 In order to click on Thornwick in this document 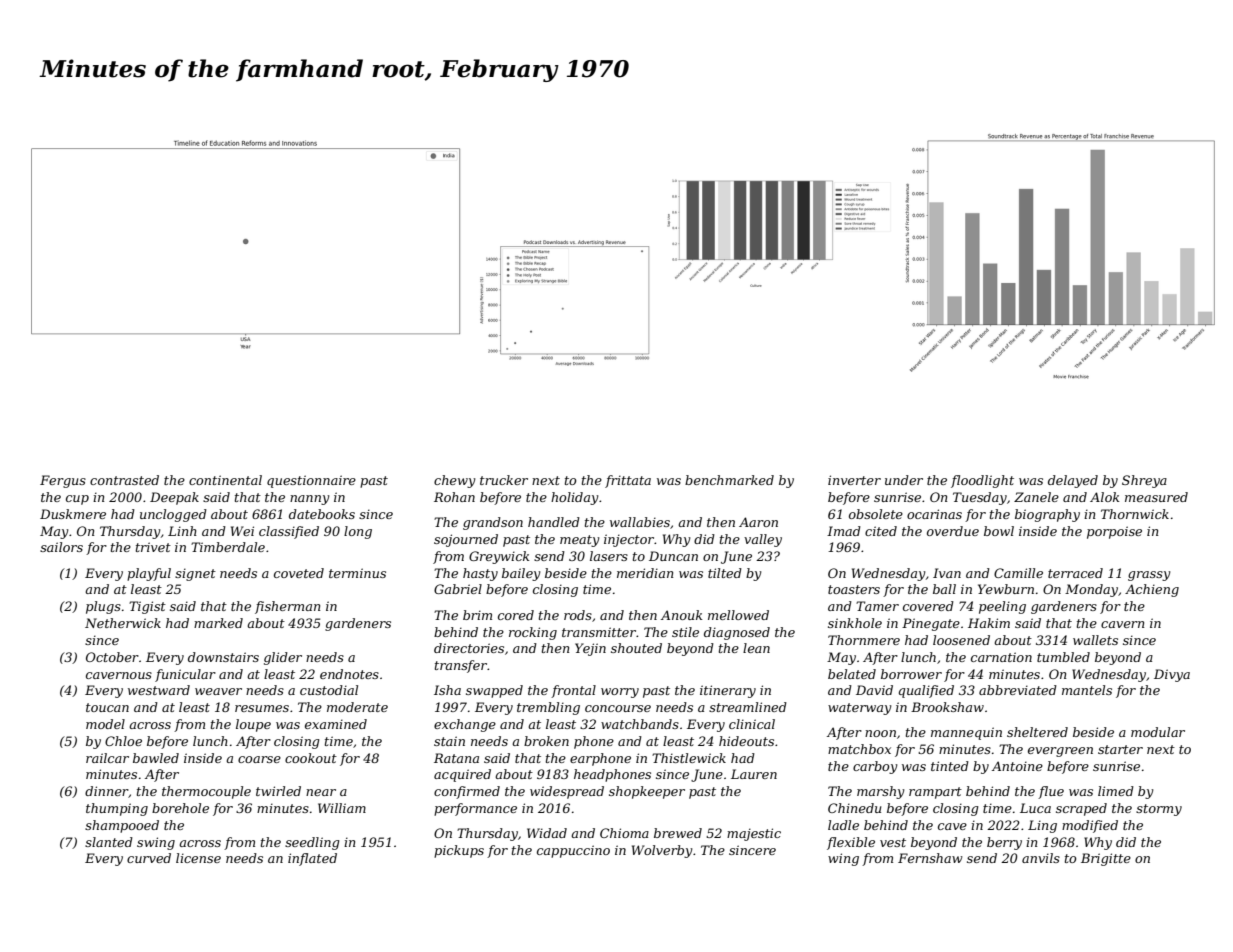, I will do `click(1135, 514)`.
